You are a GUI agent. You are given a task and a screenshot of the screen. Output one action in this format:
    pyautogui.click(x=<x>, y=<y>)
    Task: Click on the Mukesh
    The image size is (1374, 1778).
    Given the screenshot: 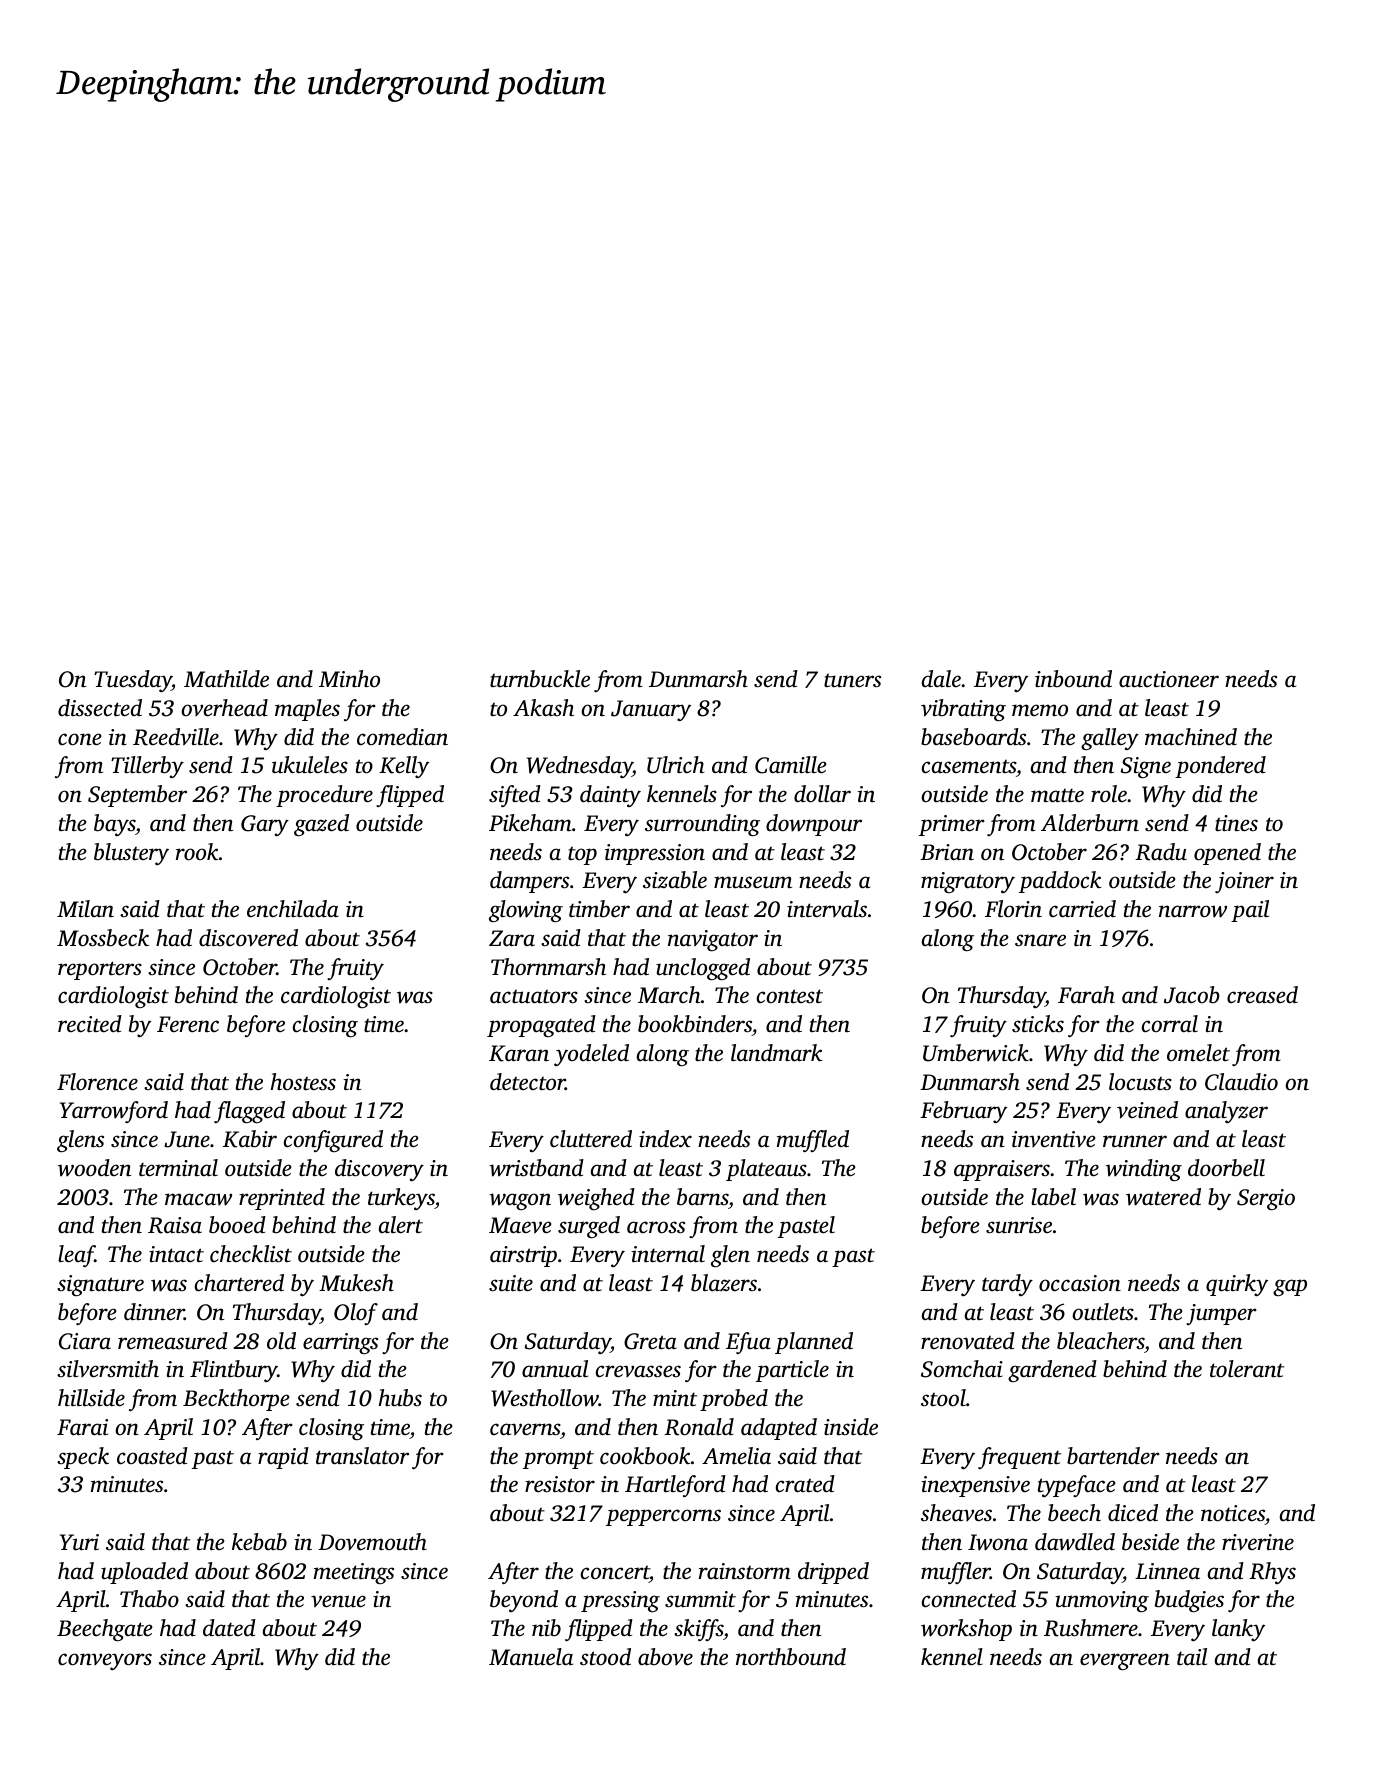 What is the action you would take?
    pyautogui.click(x=356, y=1283)
